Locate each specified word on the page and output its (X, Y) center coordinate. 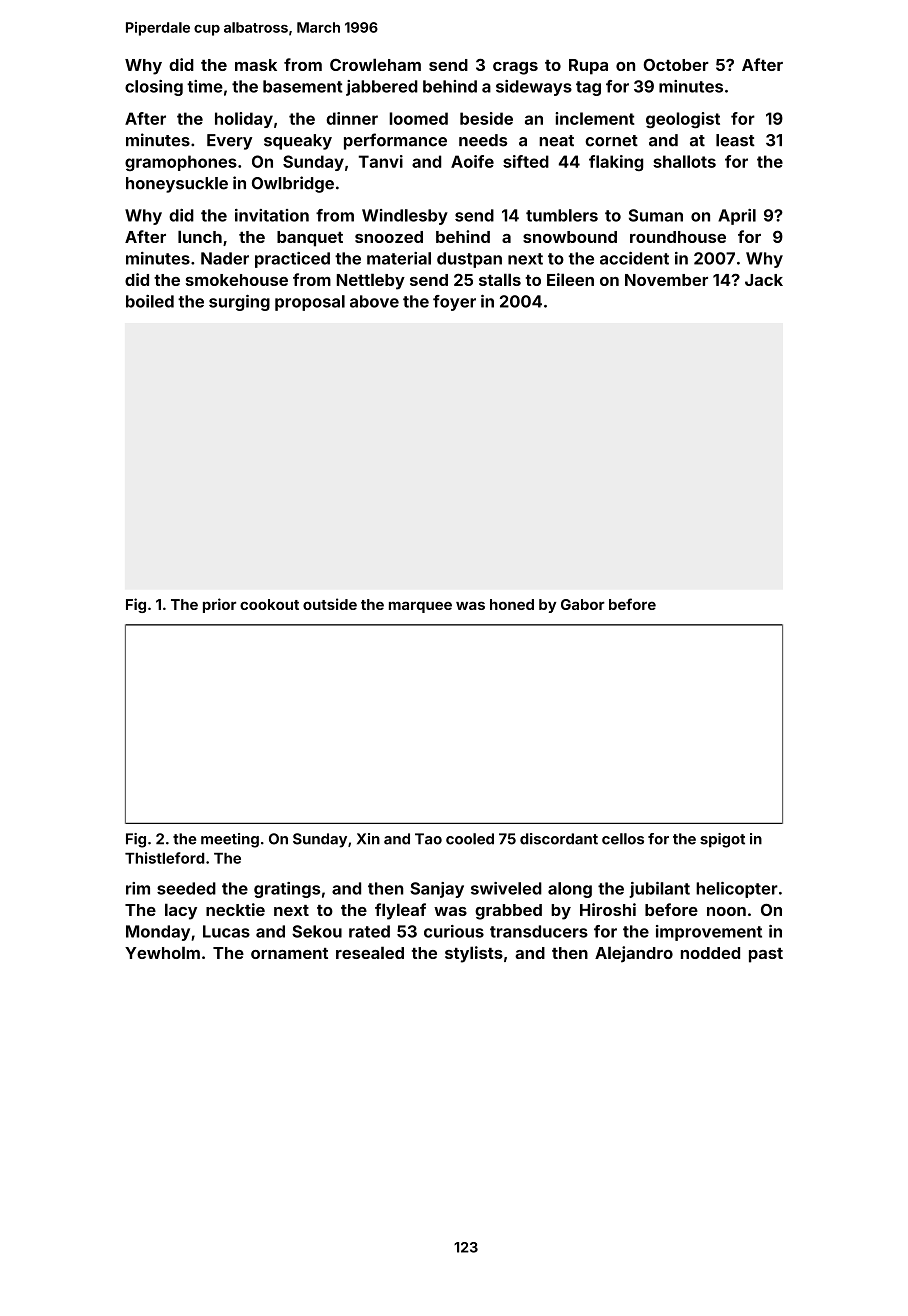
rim (138, 888)
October (676, 65)
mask (256, 65)
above (374, 301)
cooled (470, 839)
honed (512, 604)
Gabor (583, 604)
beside (486, 118)
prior (219, 605)
